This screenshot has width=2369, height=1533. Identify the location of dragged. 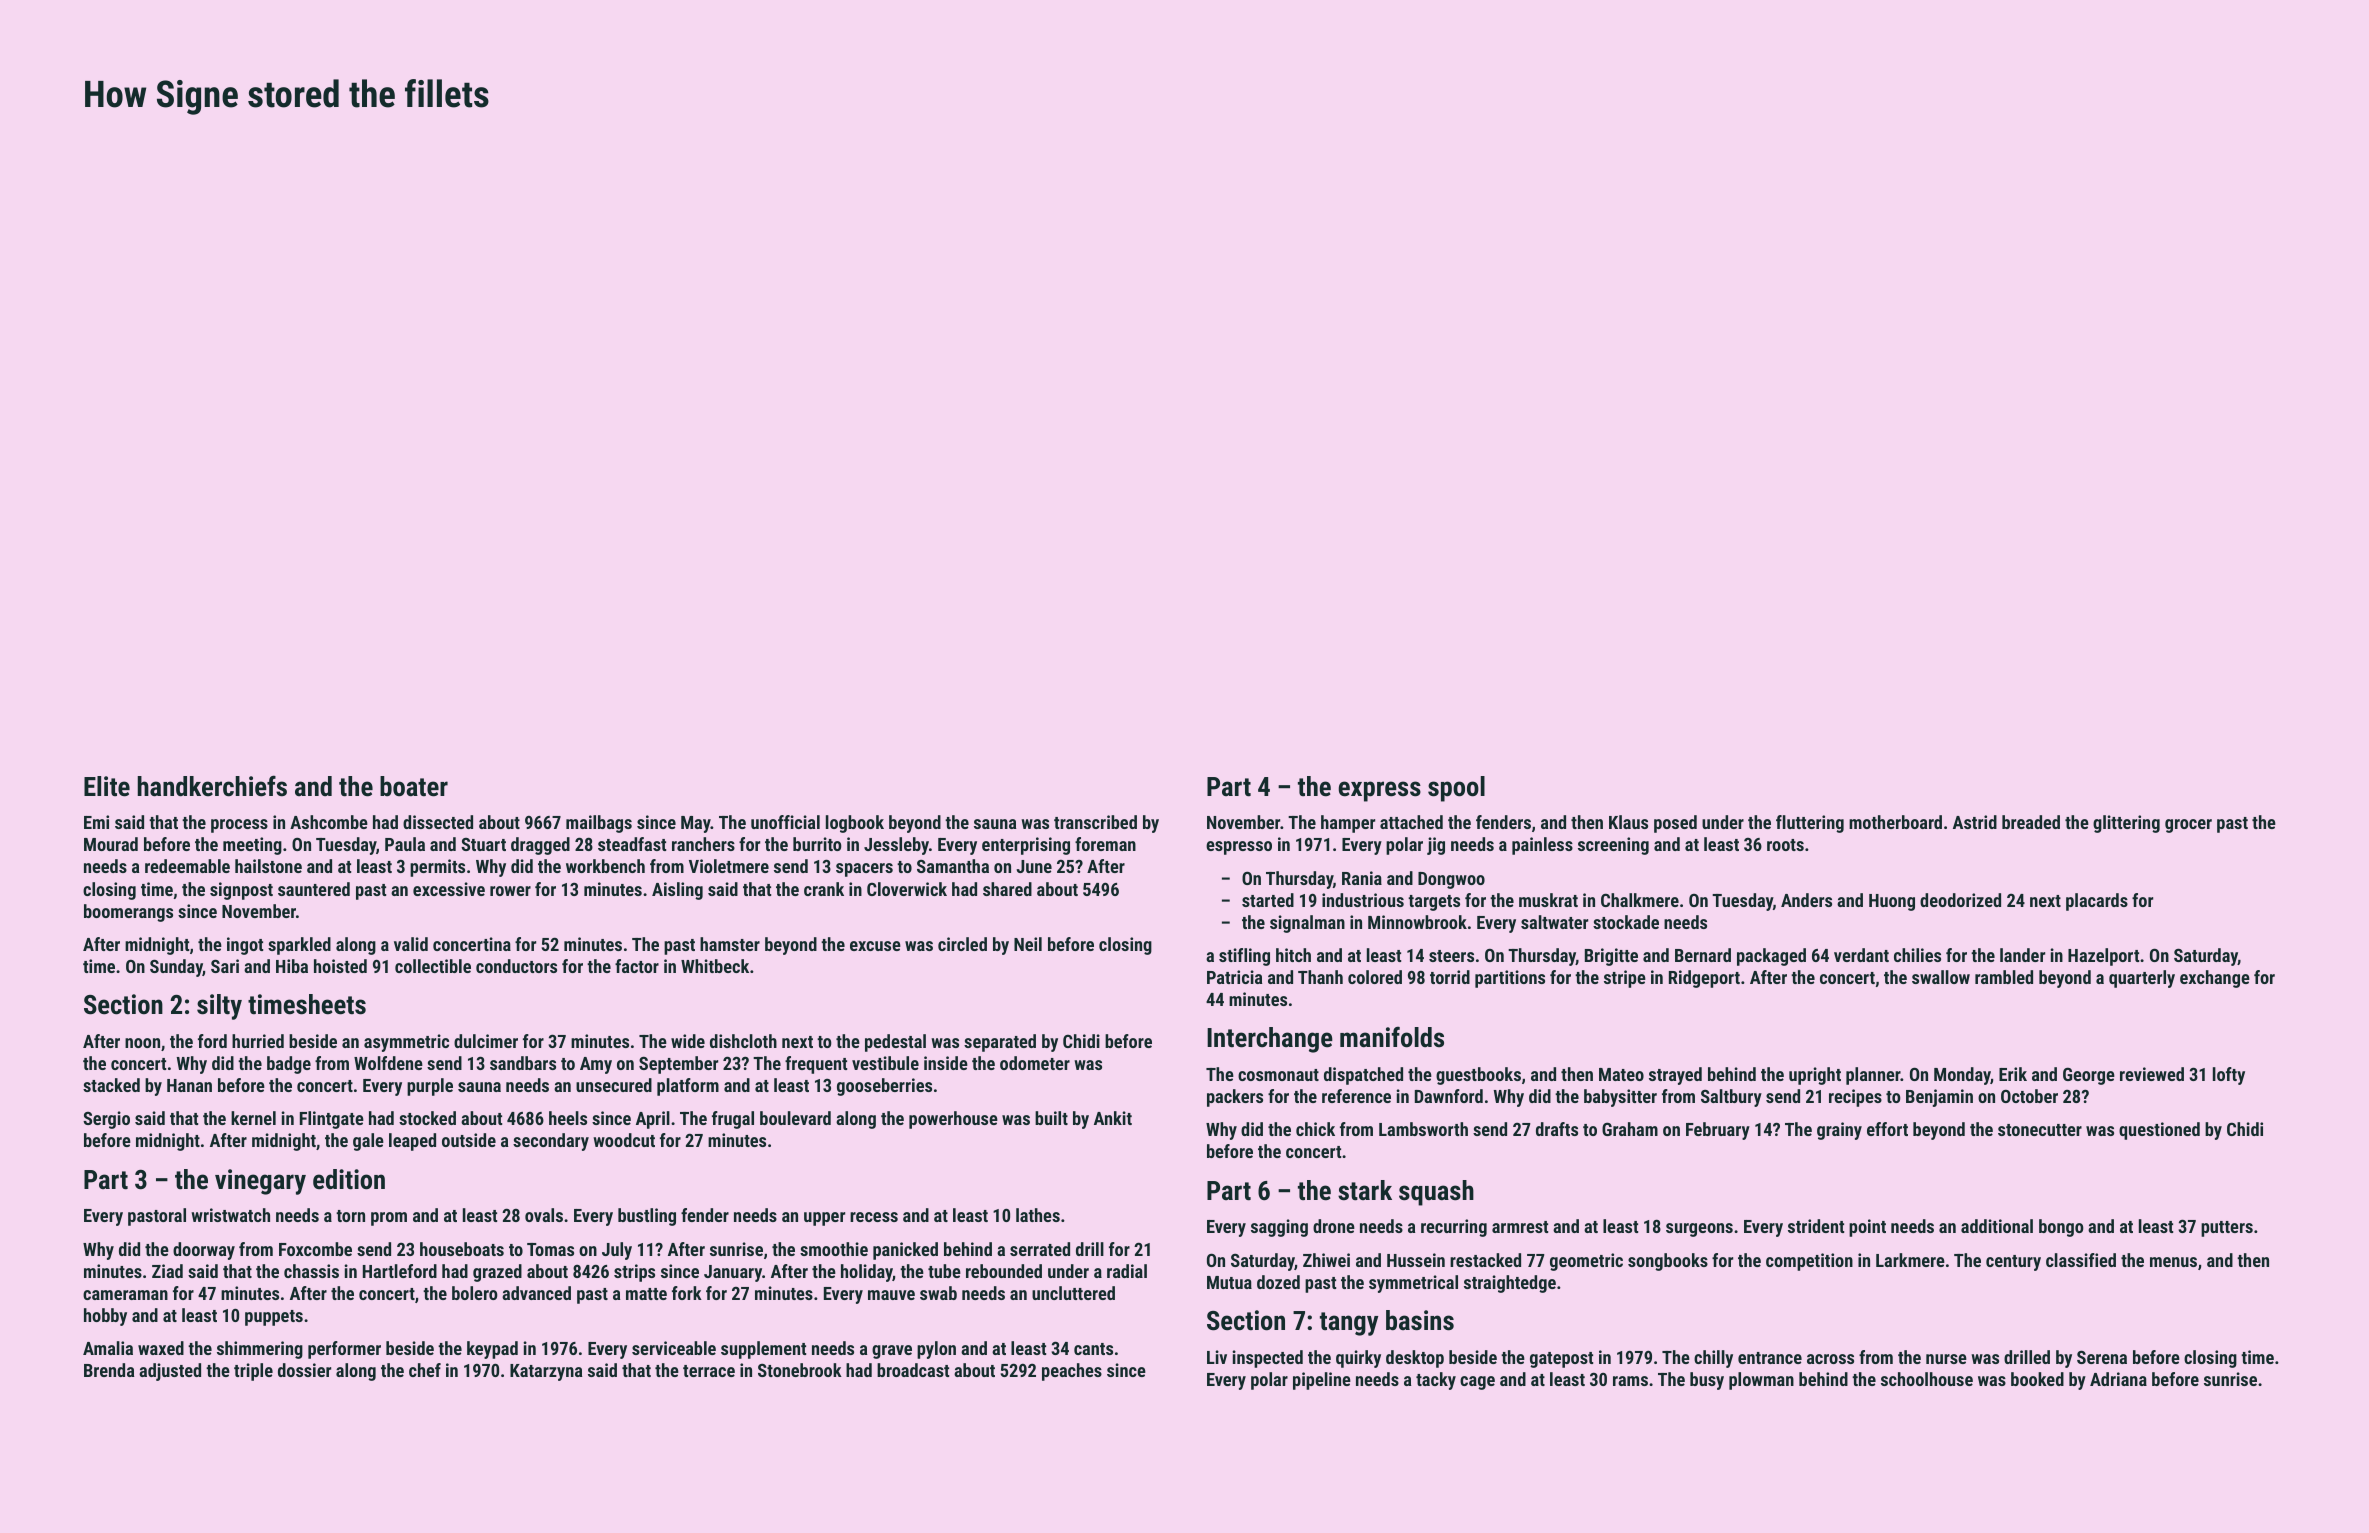
(540, 846).
